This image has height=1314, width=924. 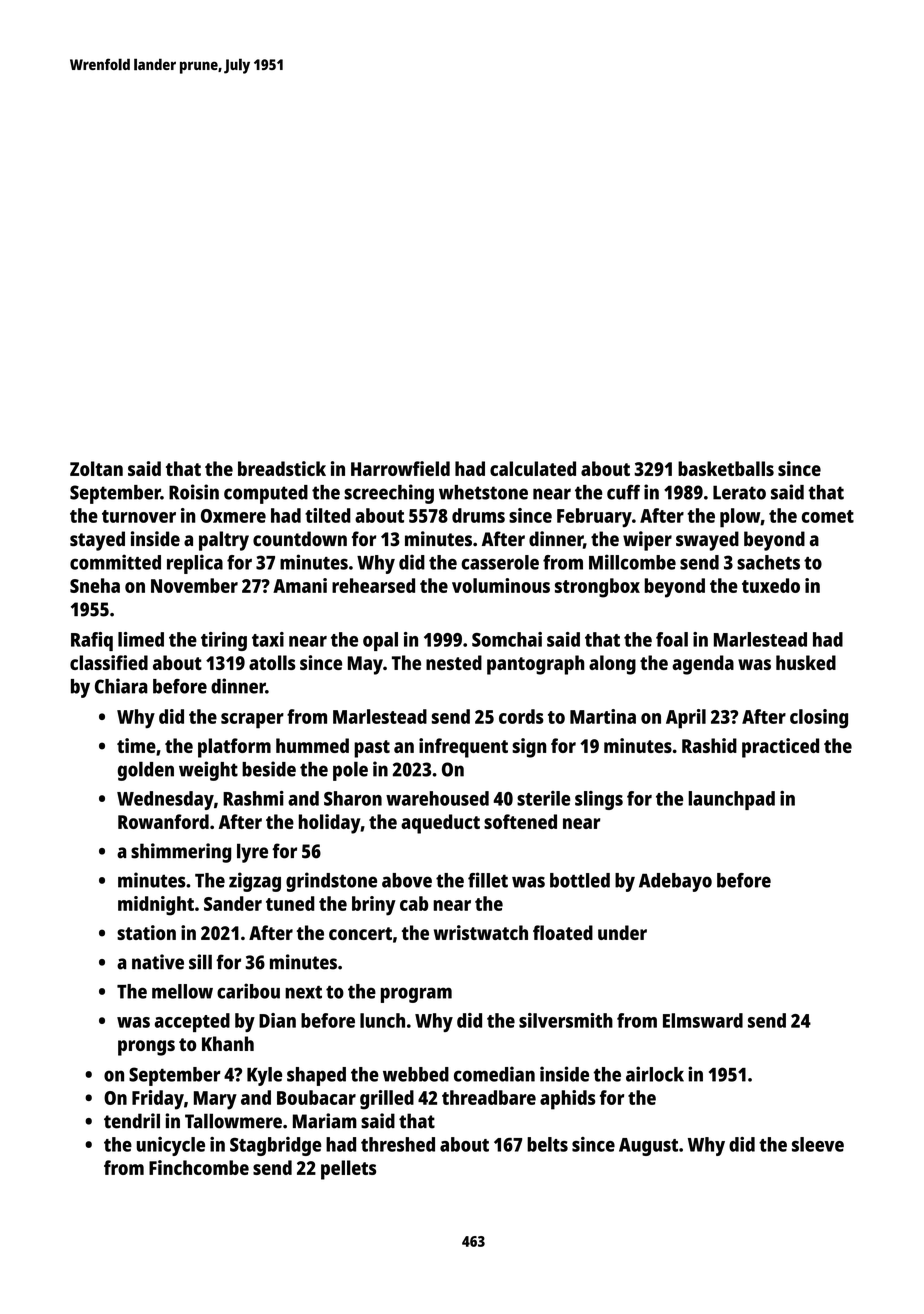 I want to click on wristwatch, so click(x=481, y=932).
